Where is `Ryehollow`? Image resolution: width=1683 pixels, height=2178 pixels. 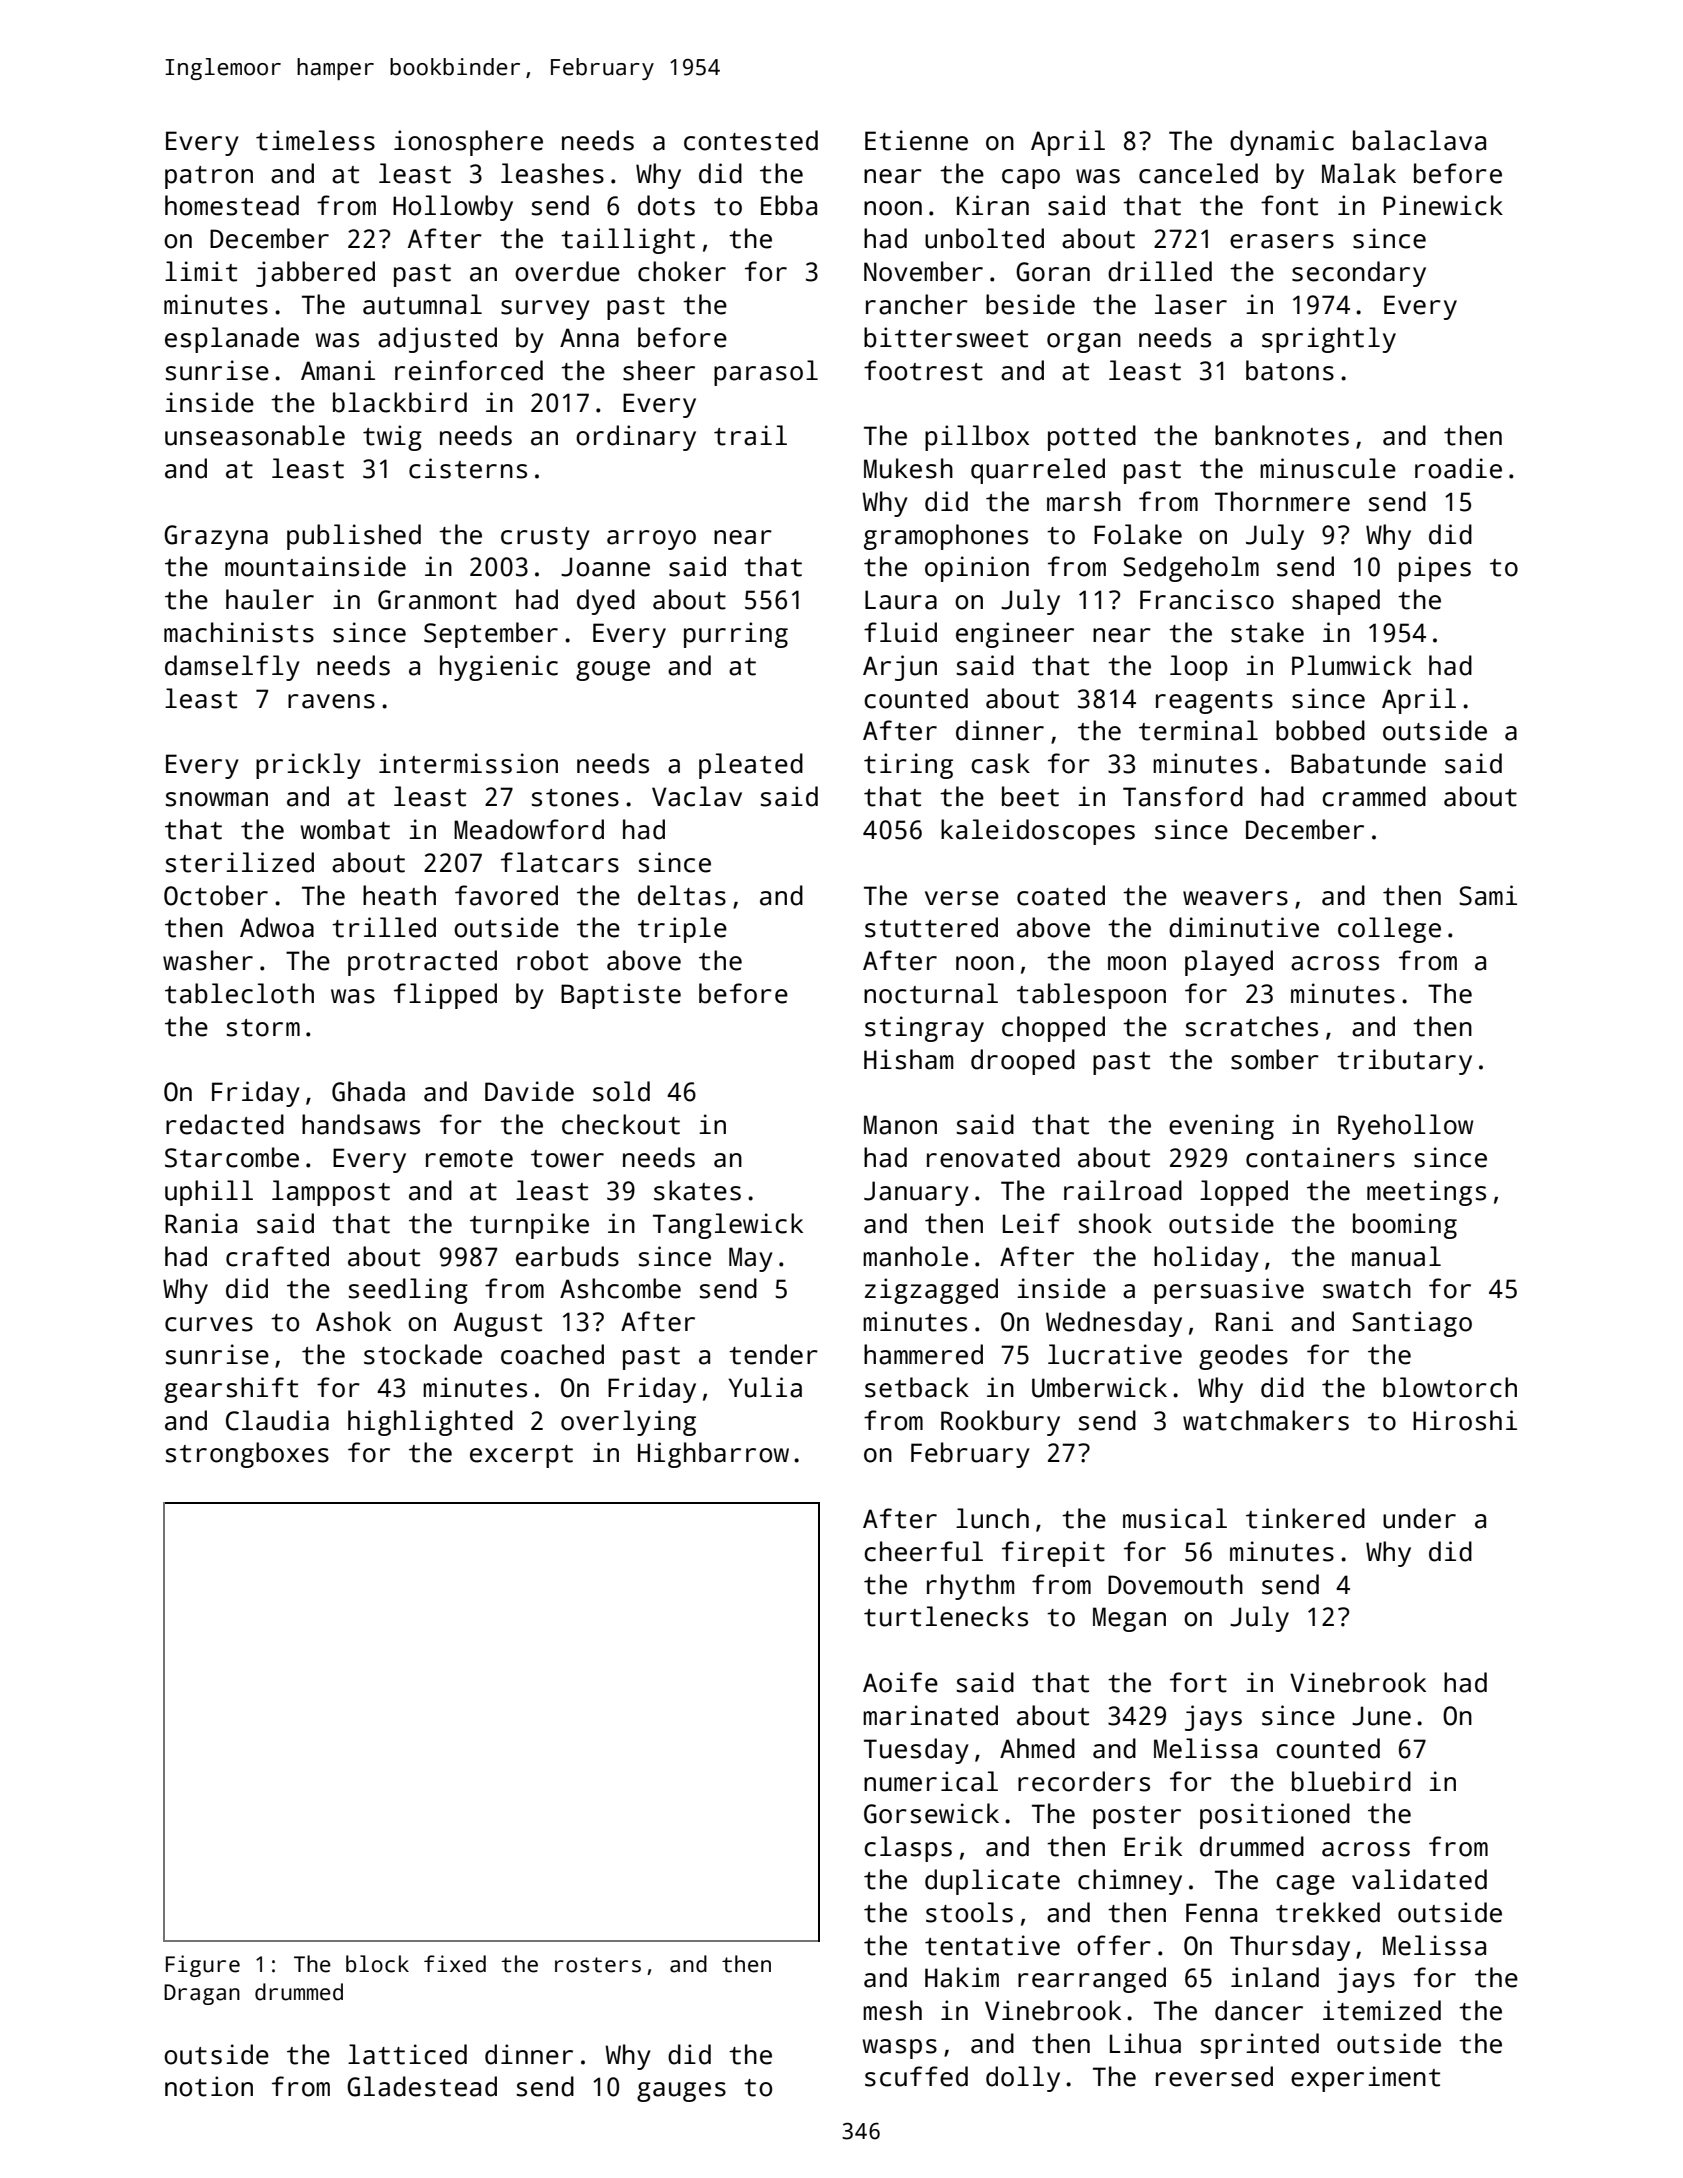
Ryehollow is located at coordinates (1405, 1127).
